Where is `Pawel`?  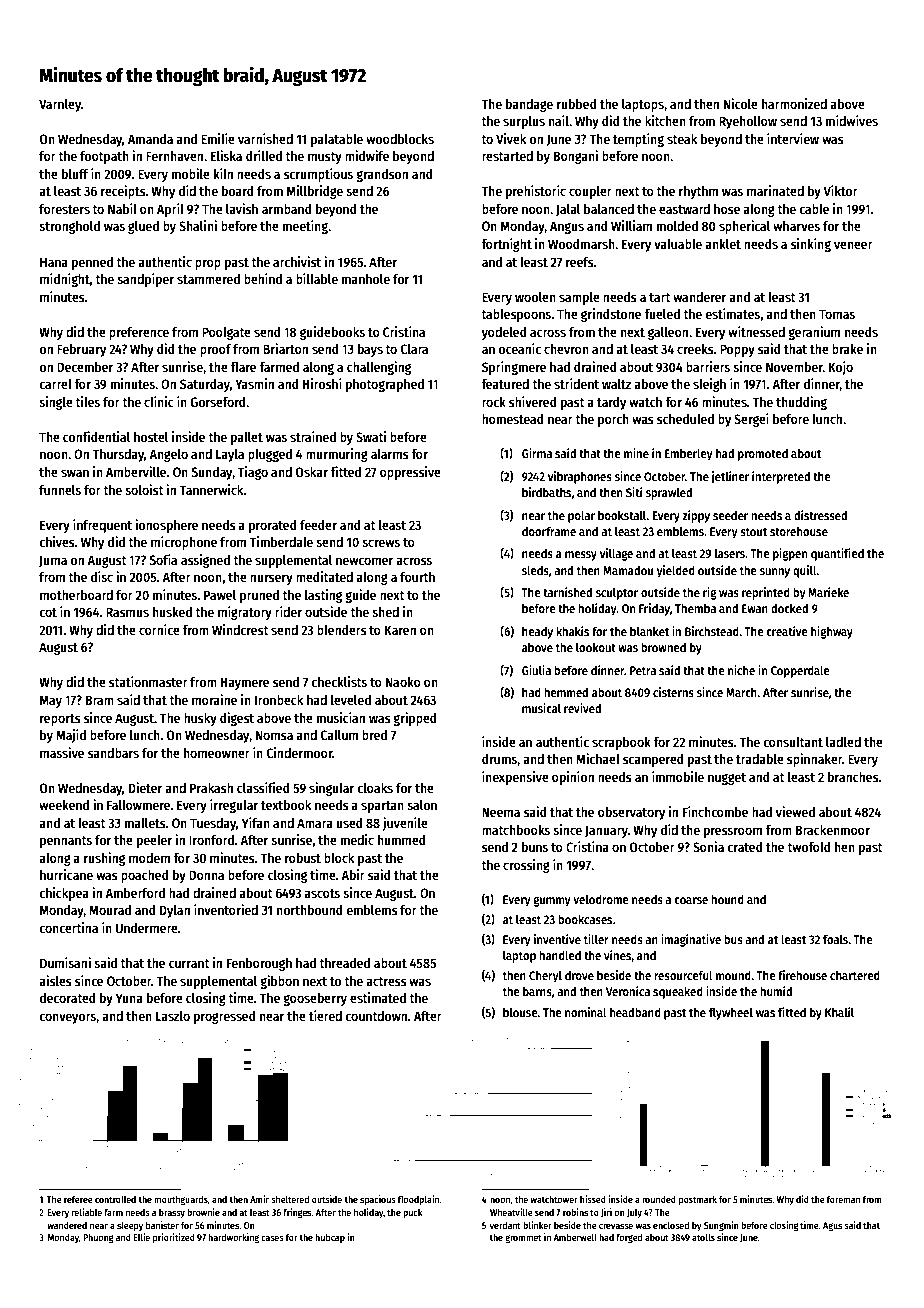 Pawel is located at coordinates (220, 595).
